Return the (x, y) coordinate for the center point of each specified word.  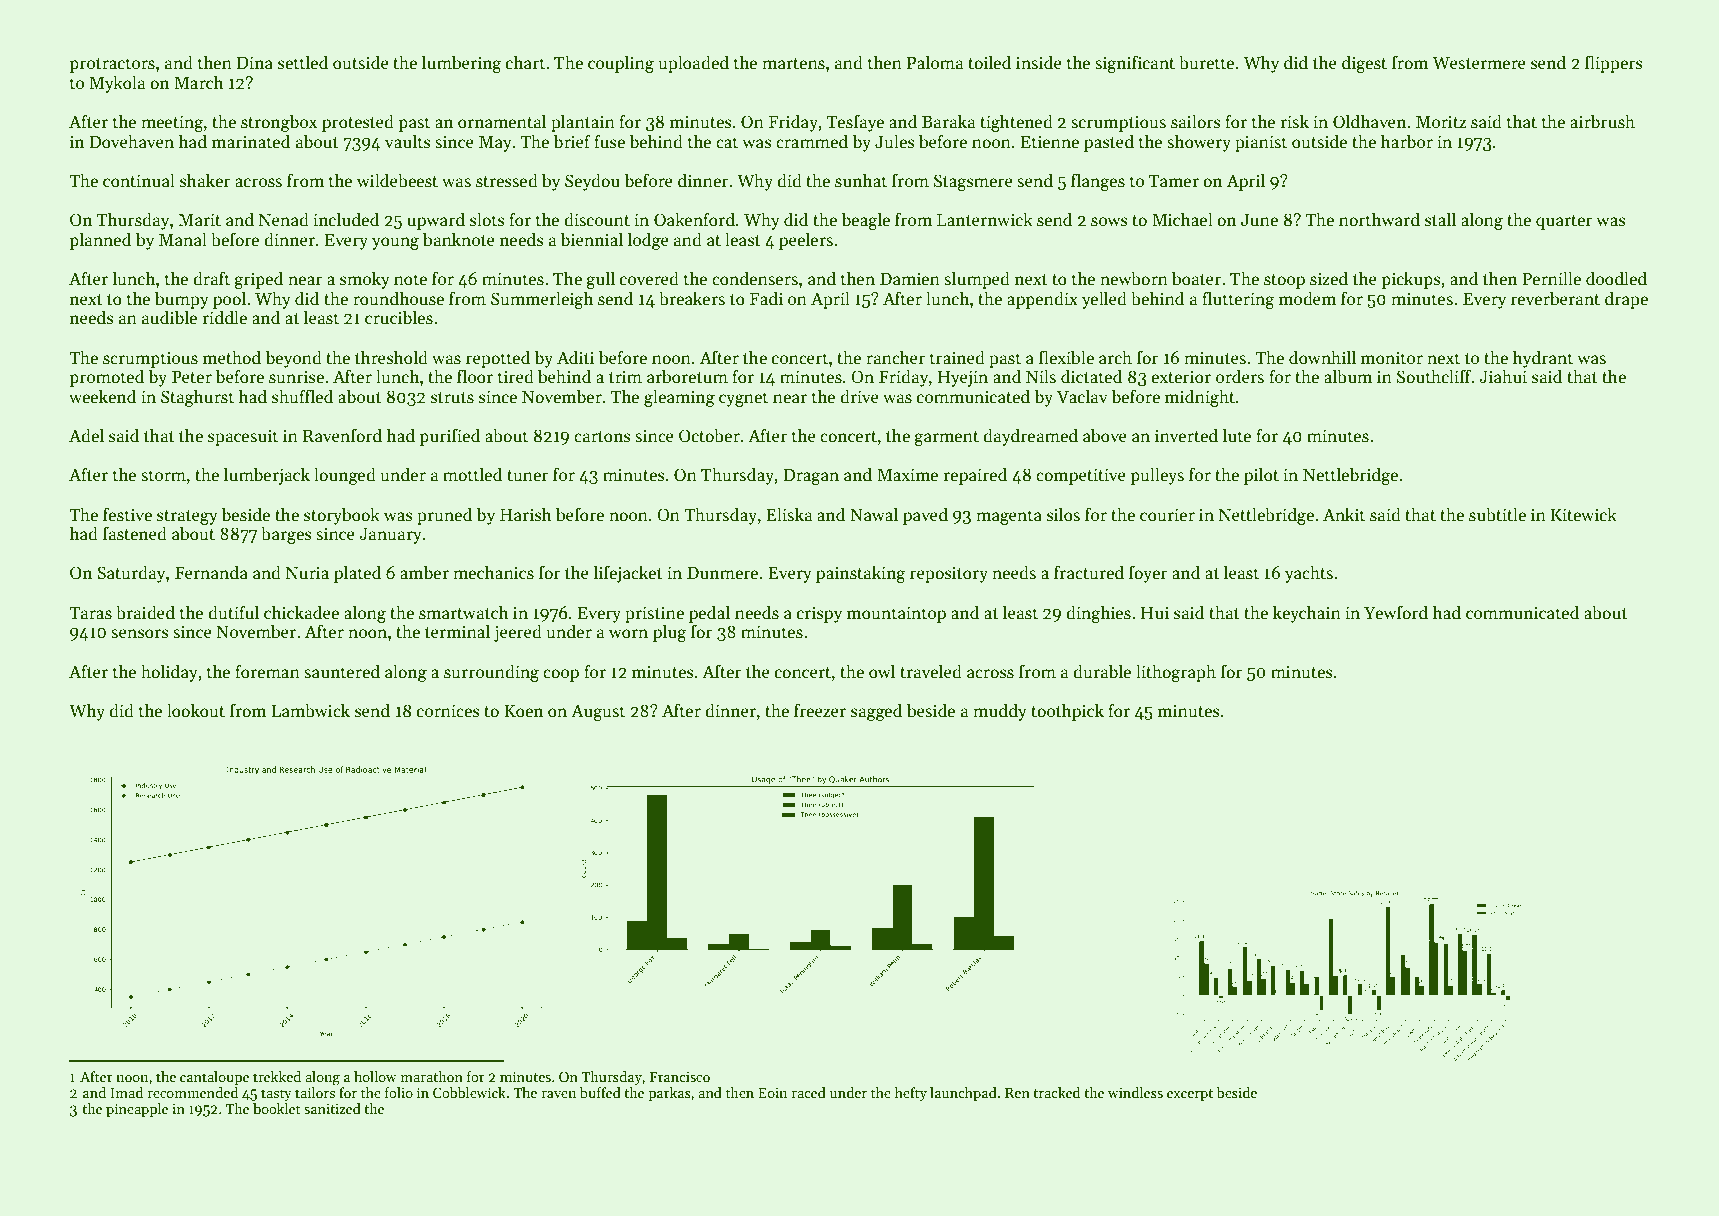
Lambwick (311, 710)
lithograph (1176, 673)
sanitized (332, 1108)
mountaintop (896, 614)
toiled (989, 62)
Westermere (1479, 63)
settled (303, 62)
